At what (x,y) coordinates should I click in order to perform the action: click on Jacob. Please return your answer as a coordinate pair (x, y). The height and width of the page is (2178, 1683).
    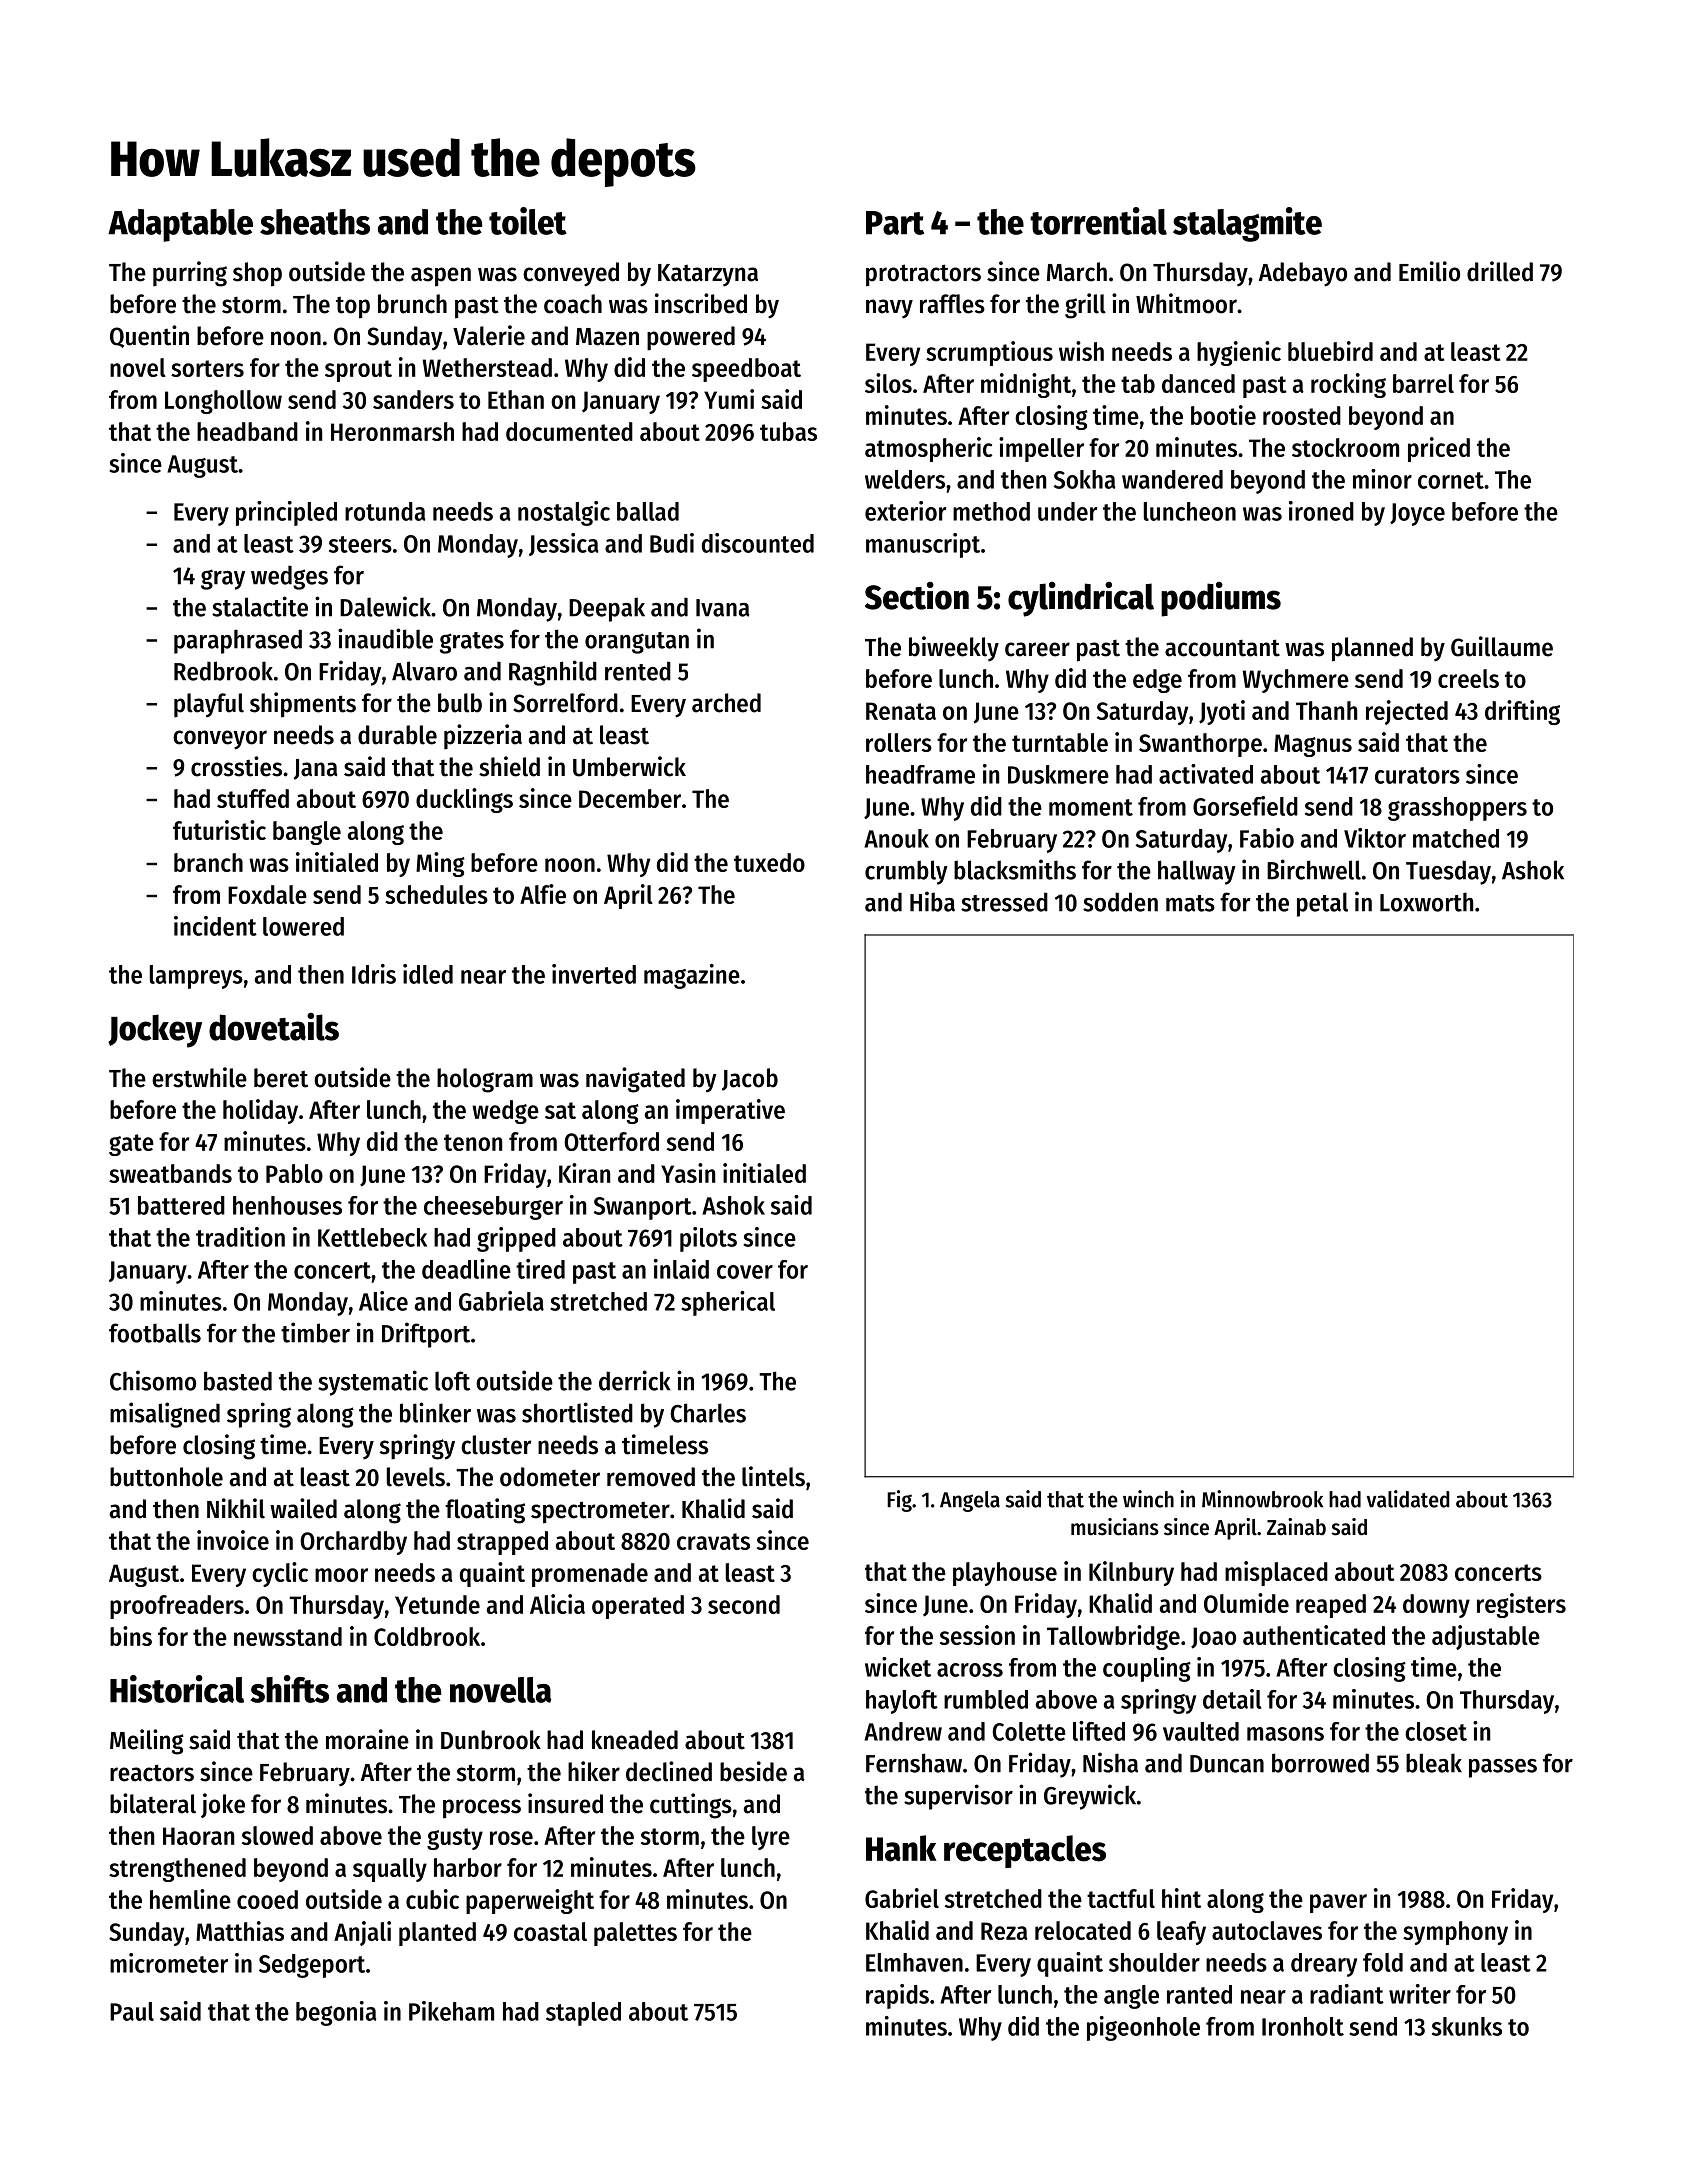
    Looking at the image, I should click on (750, 1079).
